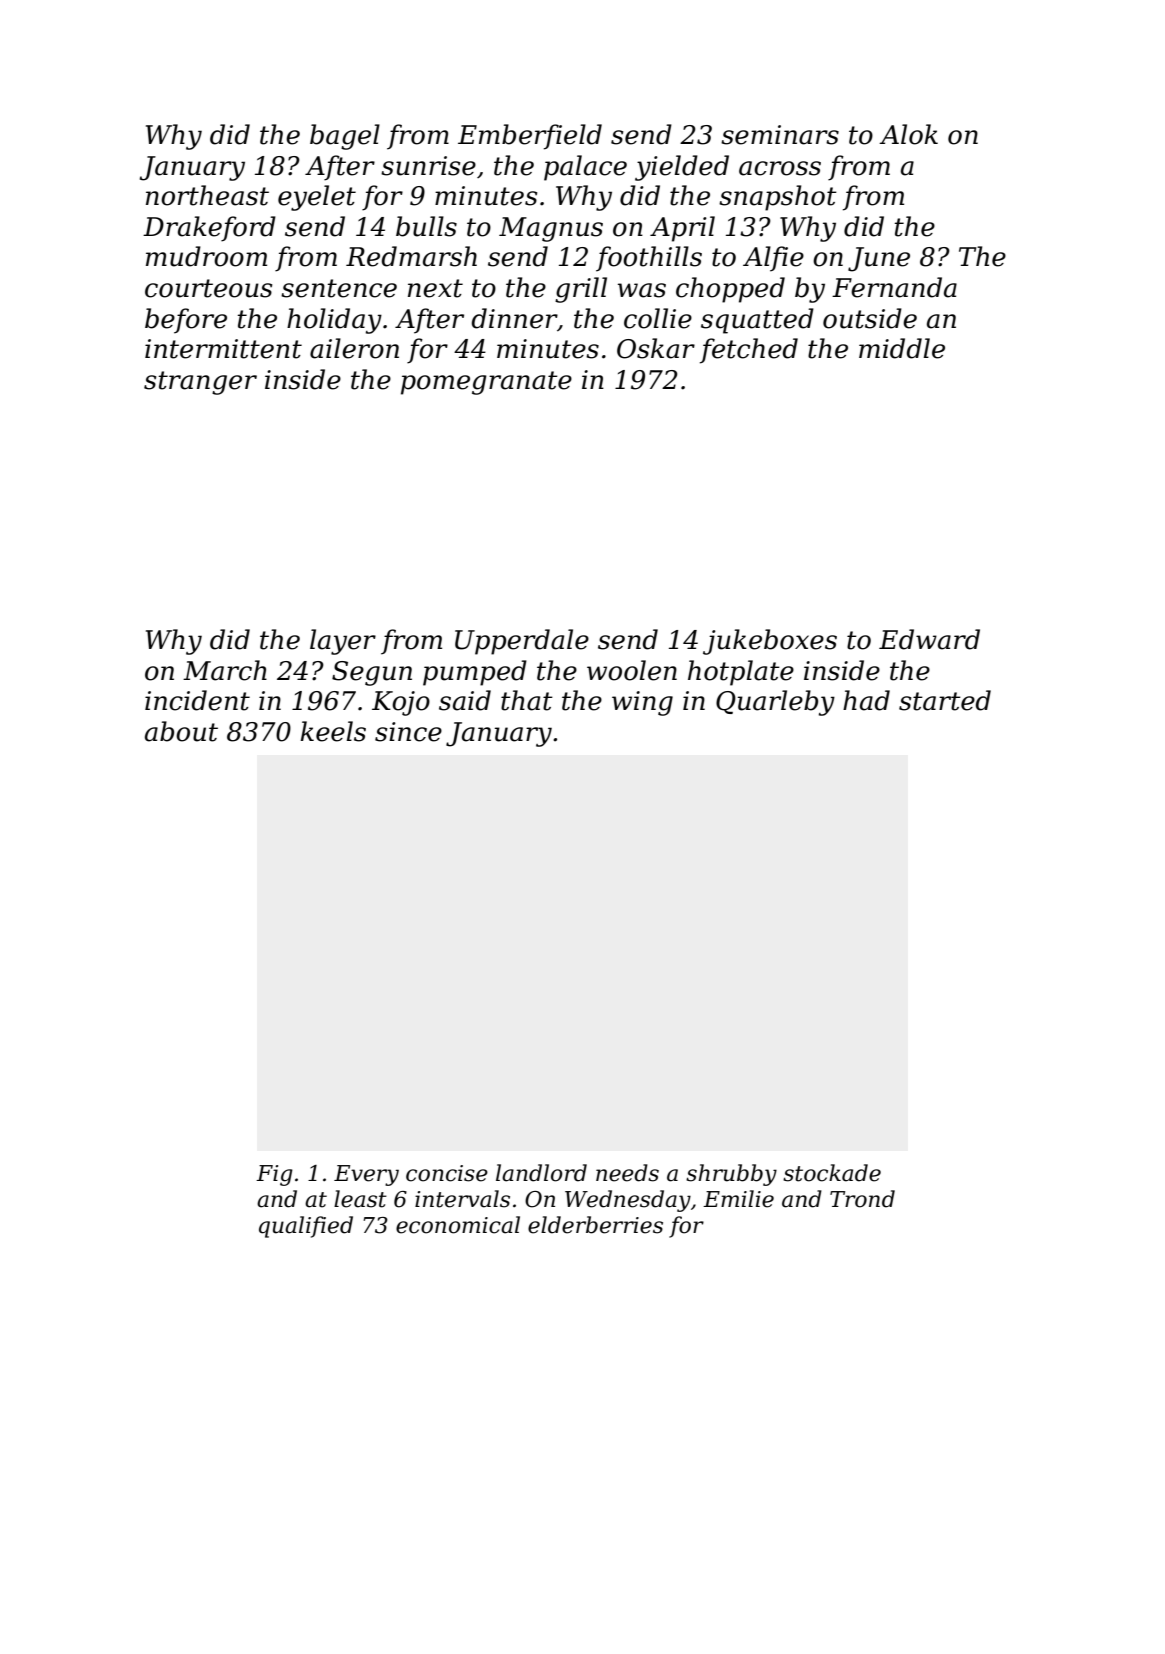 This document has height=1654, width=1165. Describe the element at coordinates (343, 642) in the document. I see `layer` at that location.
